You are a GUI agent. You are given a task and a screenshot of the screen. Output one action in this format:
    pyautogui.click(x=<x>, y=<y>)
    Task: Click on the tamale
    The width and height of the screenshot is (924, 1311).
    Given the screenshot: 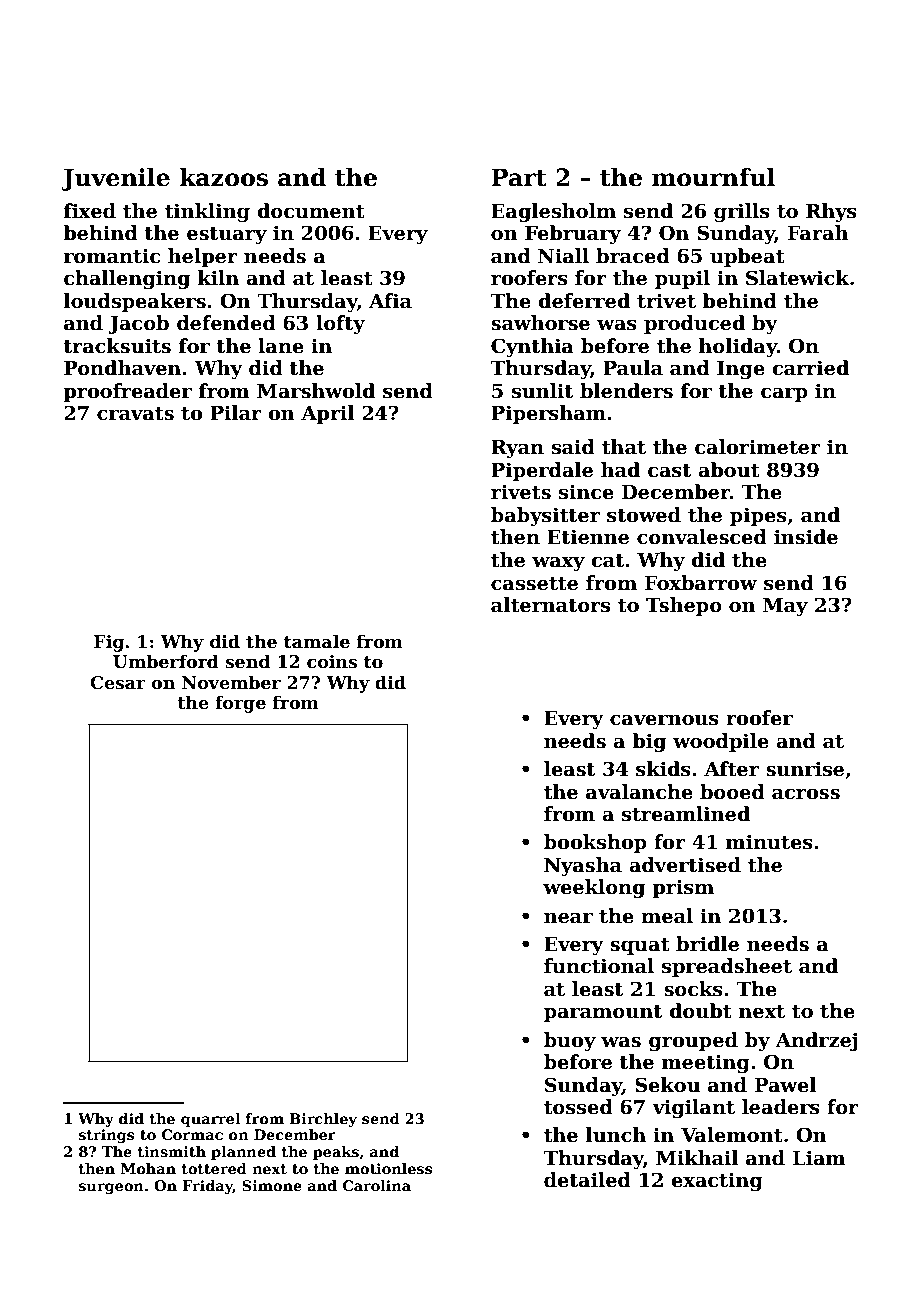 What is the action you would take?
    pyautogui.click(x=317, y=641)
